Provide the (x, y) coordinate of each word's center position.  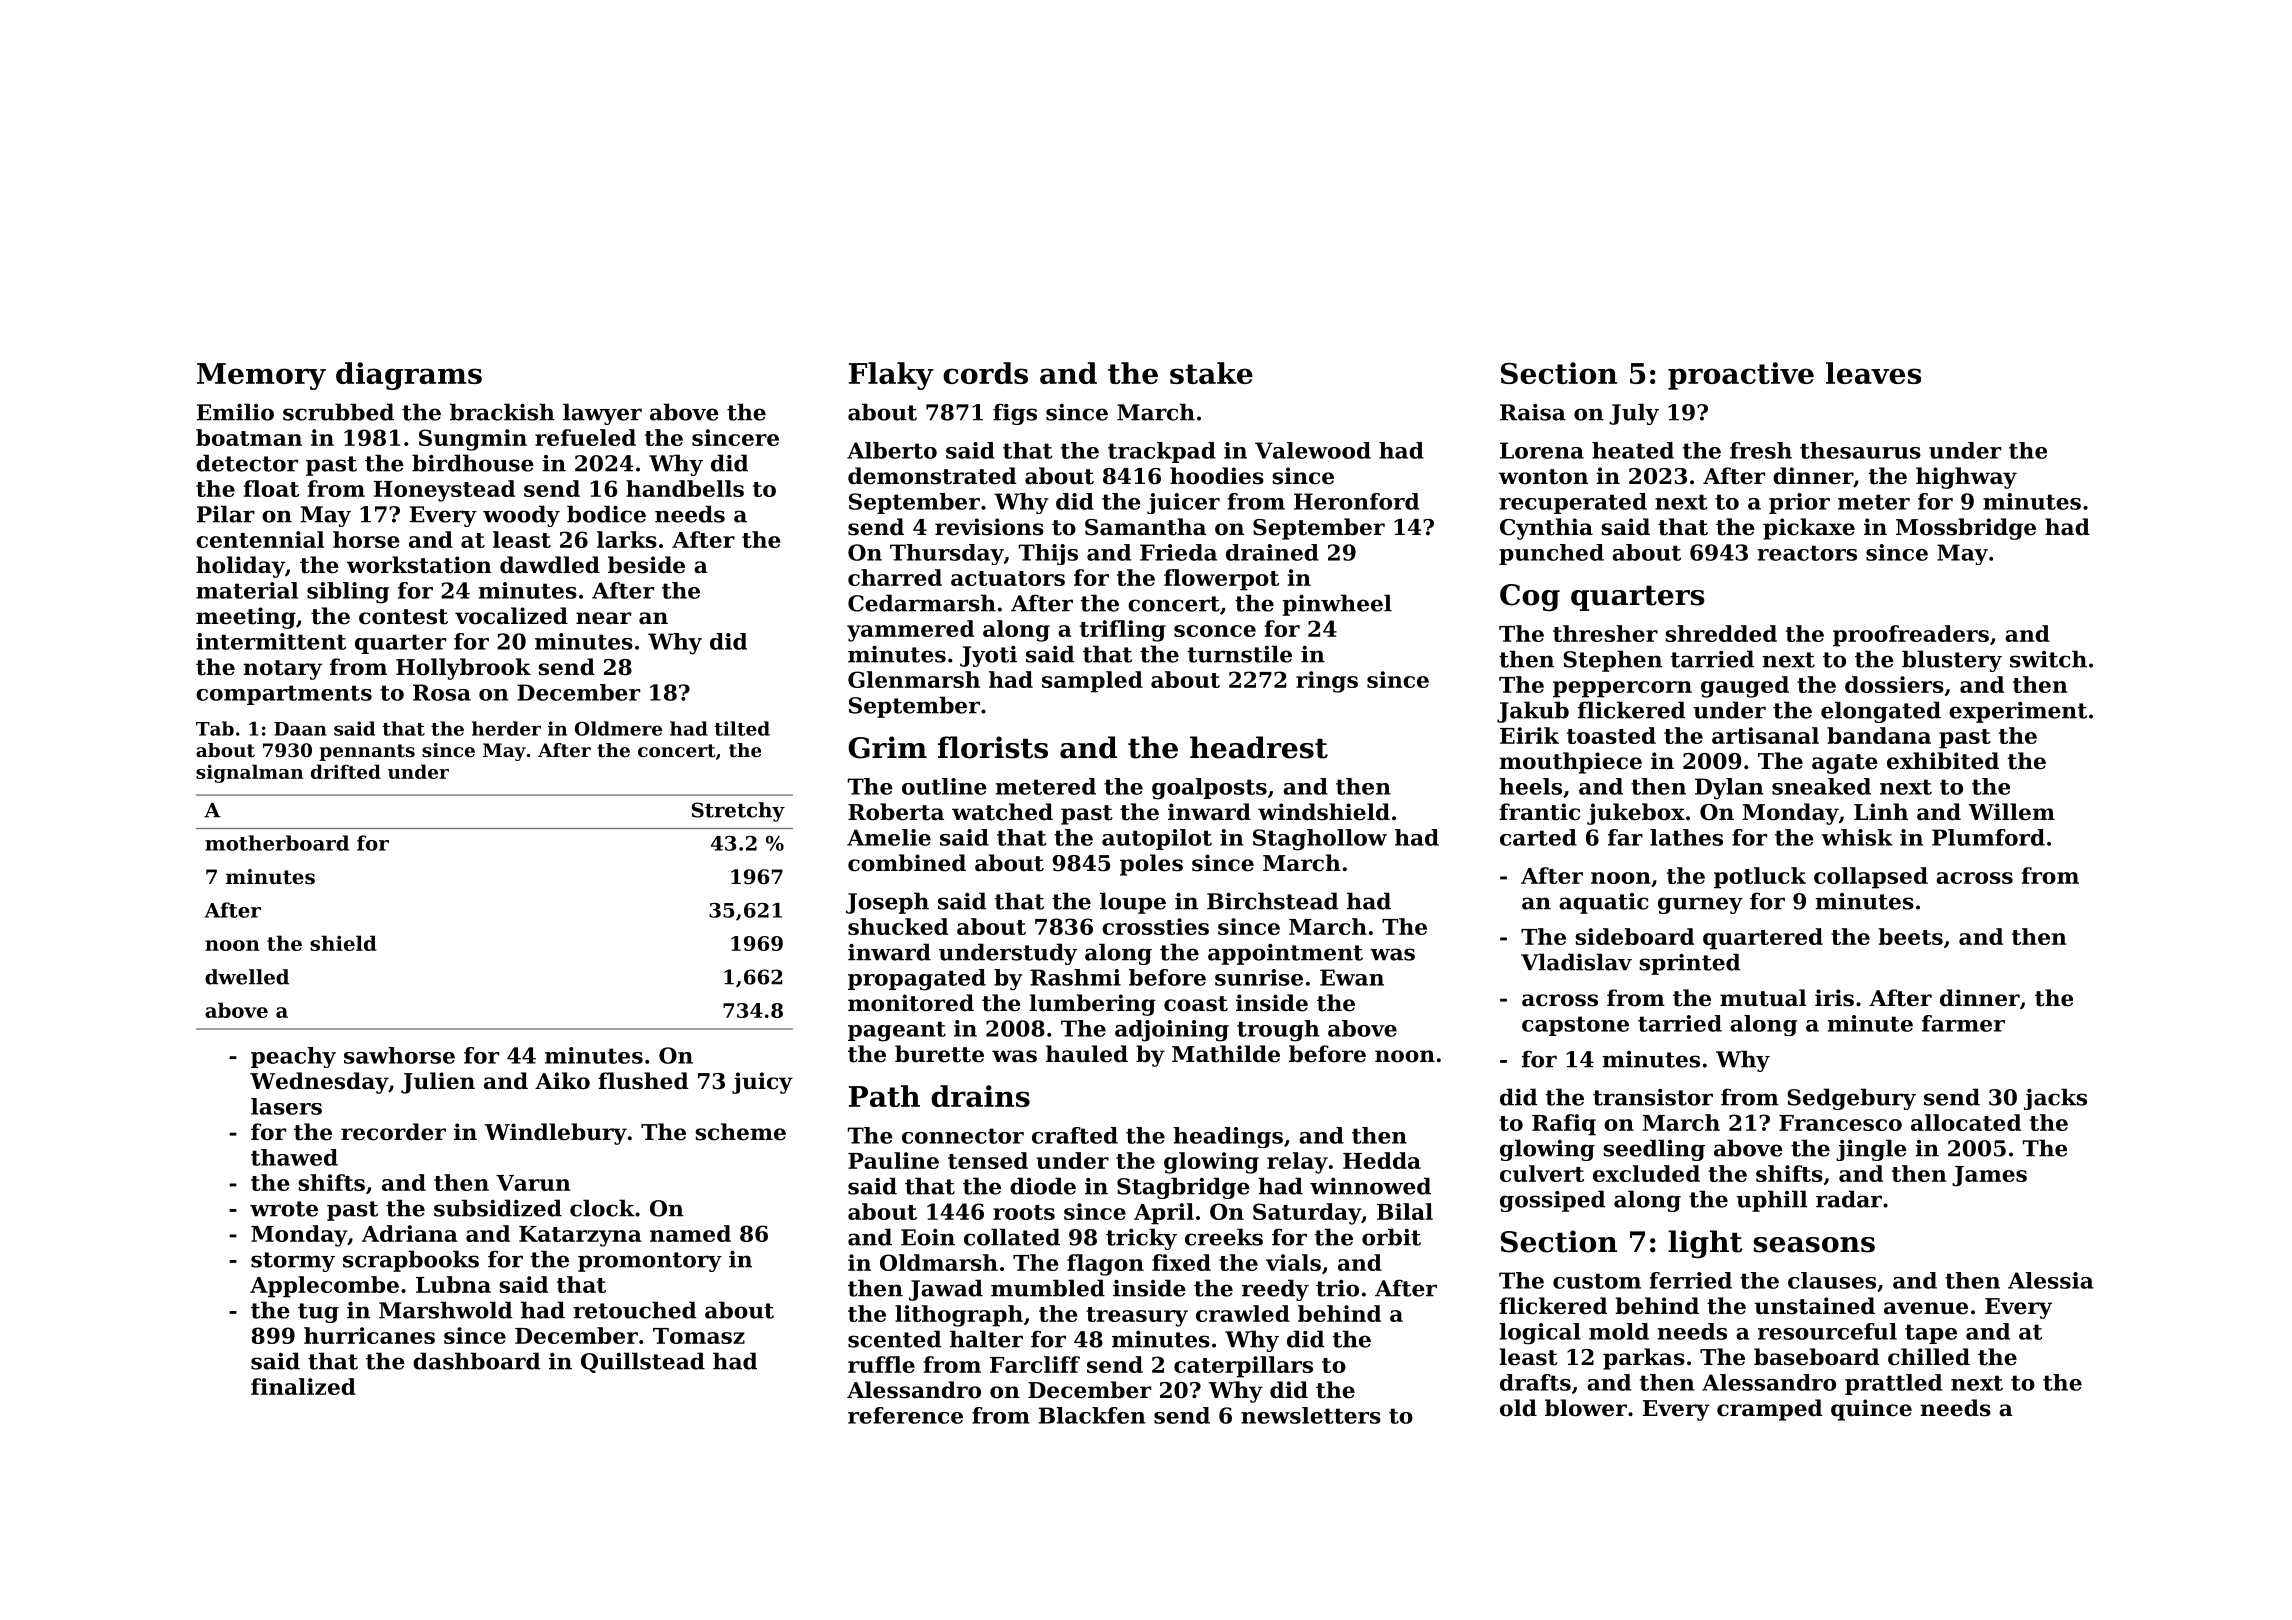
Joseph (887, 903)
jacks (2055, 1099)
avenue (1926, 1308)
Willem (2012, 812)
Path (884, 1096)
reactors (1807, 553)
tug (318, 1313)
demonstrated (932, 476)
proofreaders (1911, 636)
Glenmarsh (914, 679)
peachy (293, 1057)
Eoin (928, 1237)
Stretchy (738, 812)
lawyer (602, 414)
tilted (742, 728)
